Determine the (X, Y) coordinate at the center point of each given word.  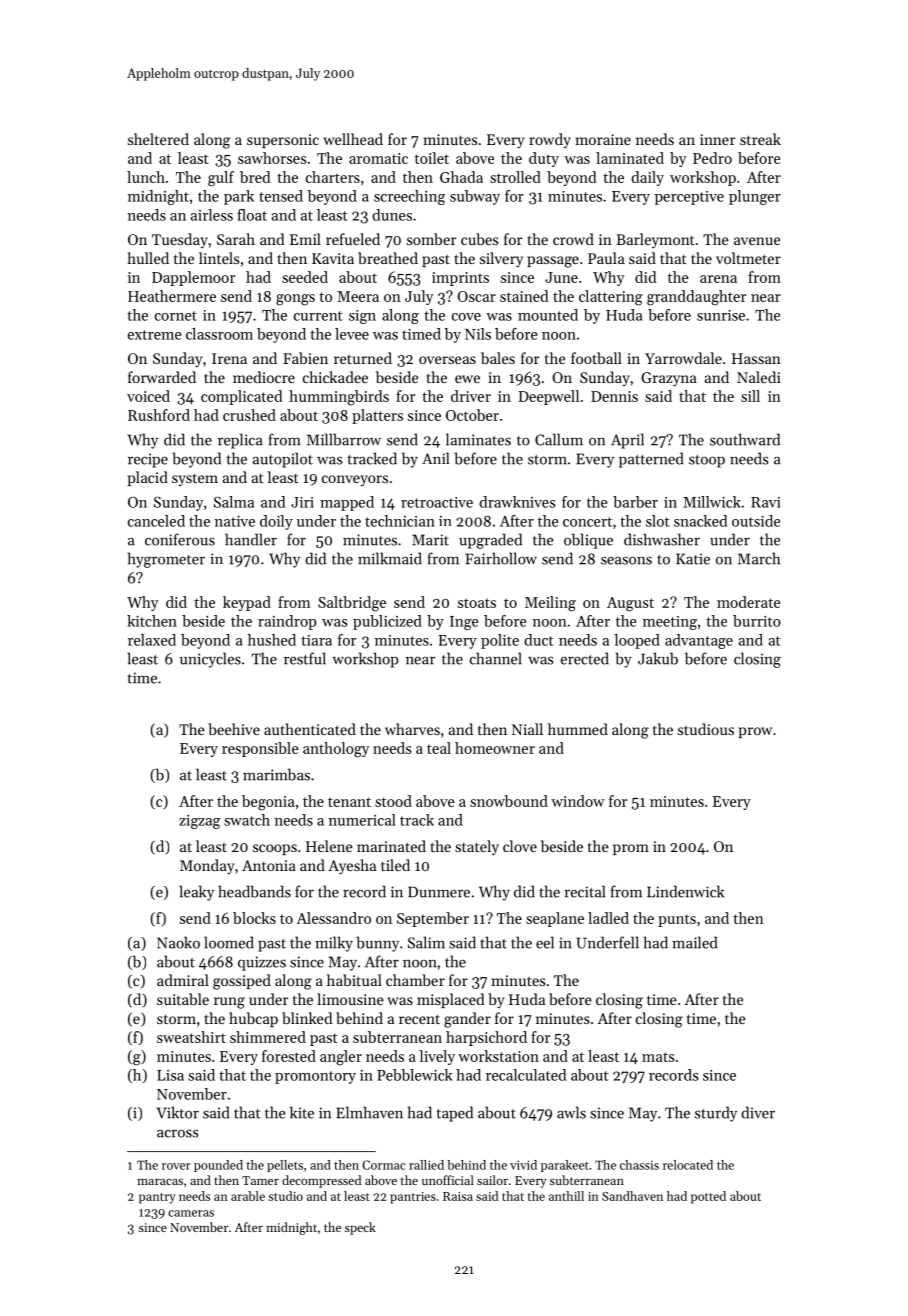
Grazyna (669, 379)
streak (760, 139)
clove (520, 846)
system (195, 479)
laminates (478, 439)
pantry (157, 1198)
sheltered (158, 139)
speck (360, 1228)
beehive (234, 729)
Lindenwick (685, 891)
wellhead (353, 139)
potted (708, 1197)
